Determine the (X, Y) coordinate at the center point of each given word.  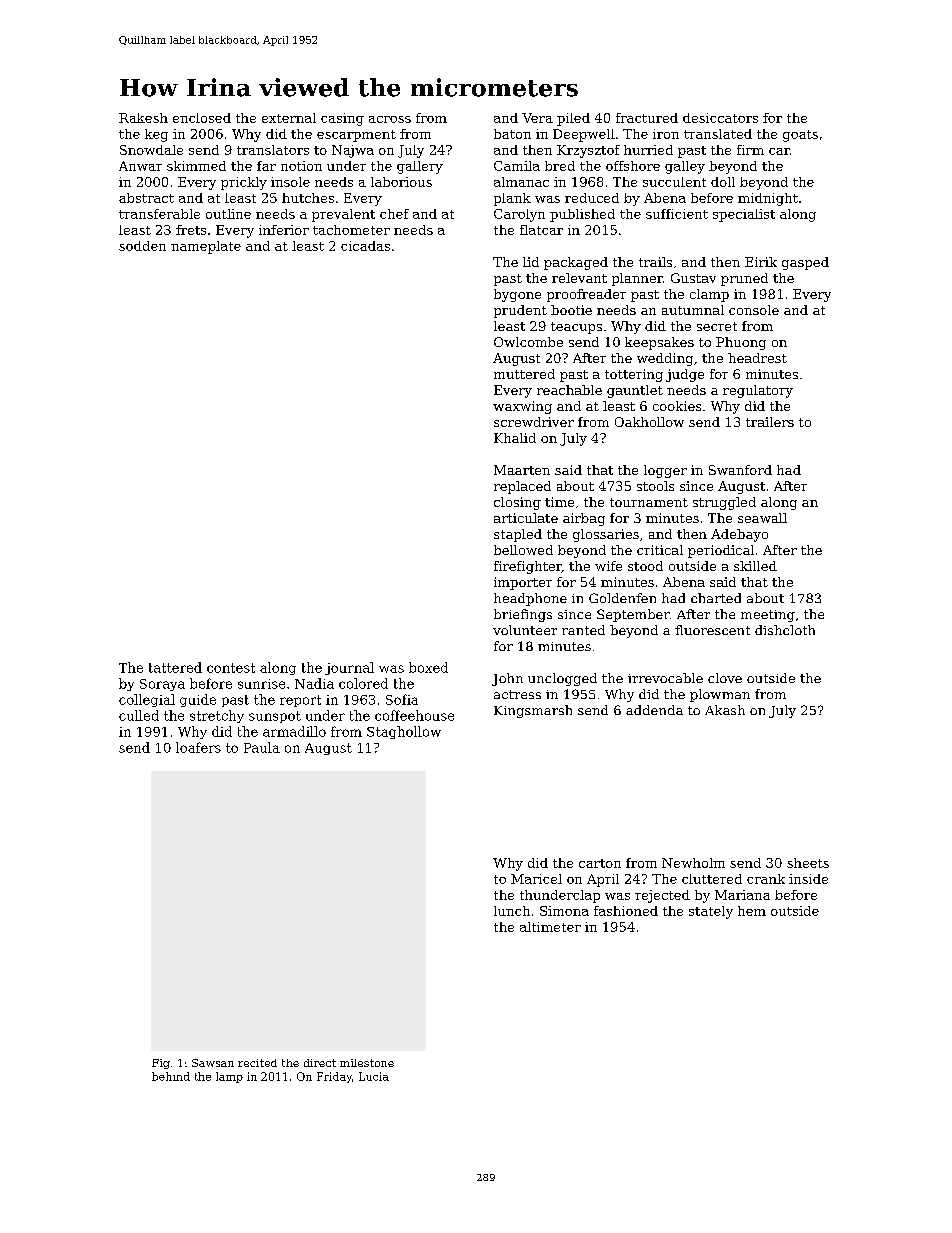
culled (139, 715)
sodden (142, 246)
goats (800, 136)
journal (349, 668)
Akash (725, 710)
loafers (198, 747)
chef (394, 214)
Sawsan (213, 1063)
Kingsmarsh (533, 711)
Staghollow (404, 732)
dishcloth (785, 630)
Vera (537, 118)
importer (523, 583)
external (289, 118)
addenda (654, 710)
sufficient (677, 214)
